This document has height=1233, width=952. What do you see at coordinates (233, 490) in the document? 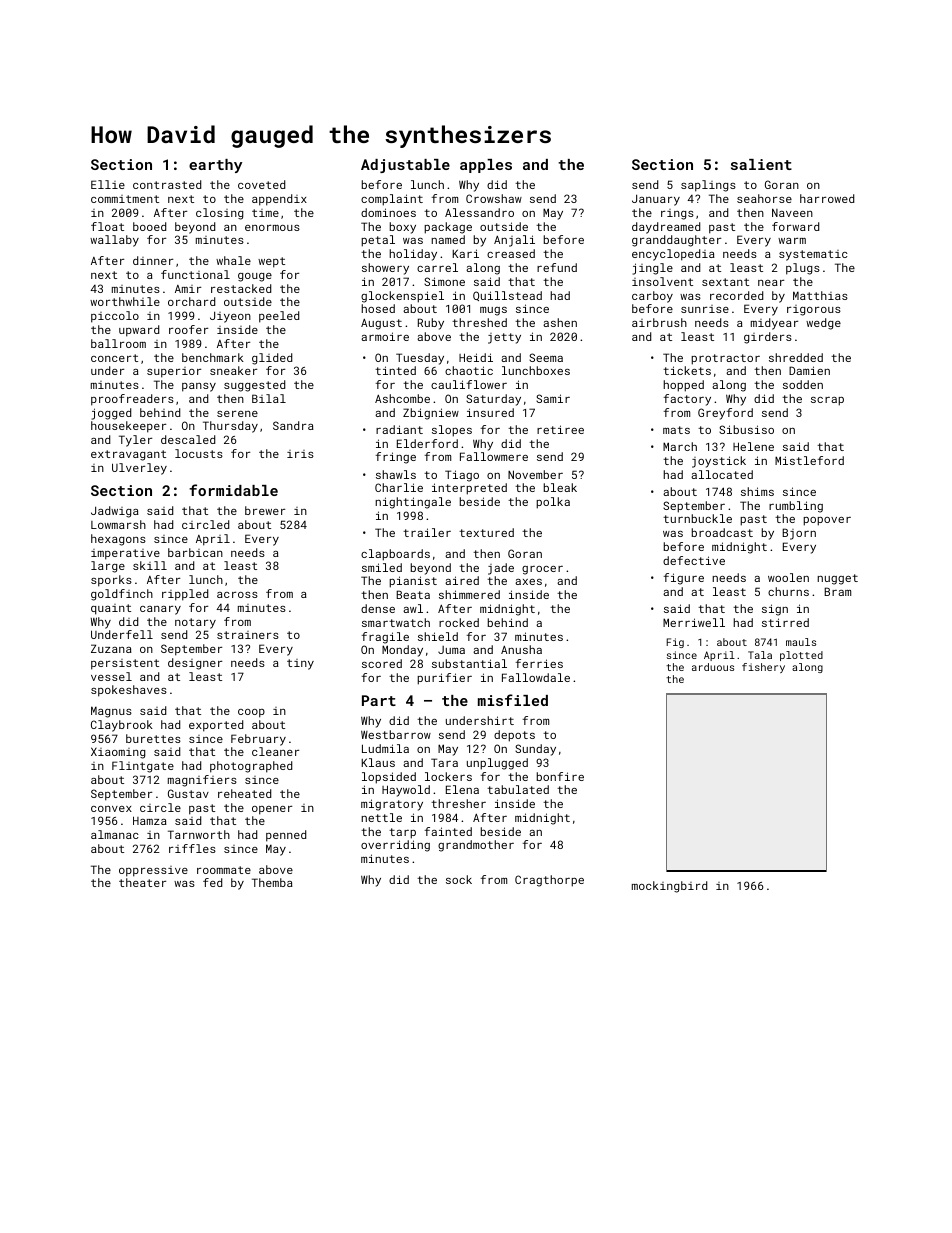
I see `formidable` at bounding box center [233, 490].
